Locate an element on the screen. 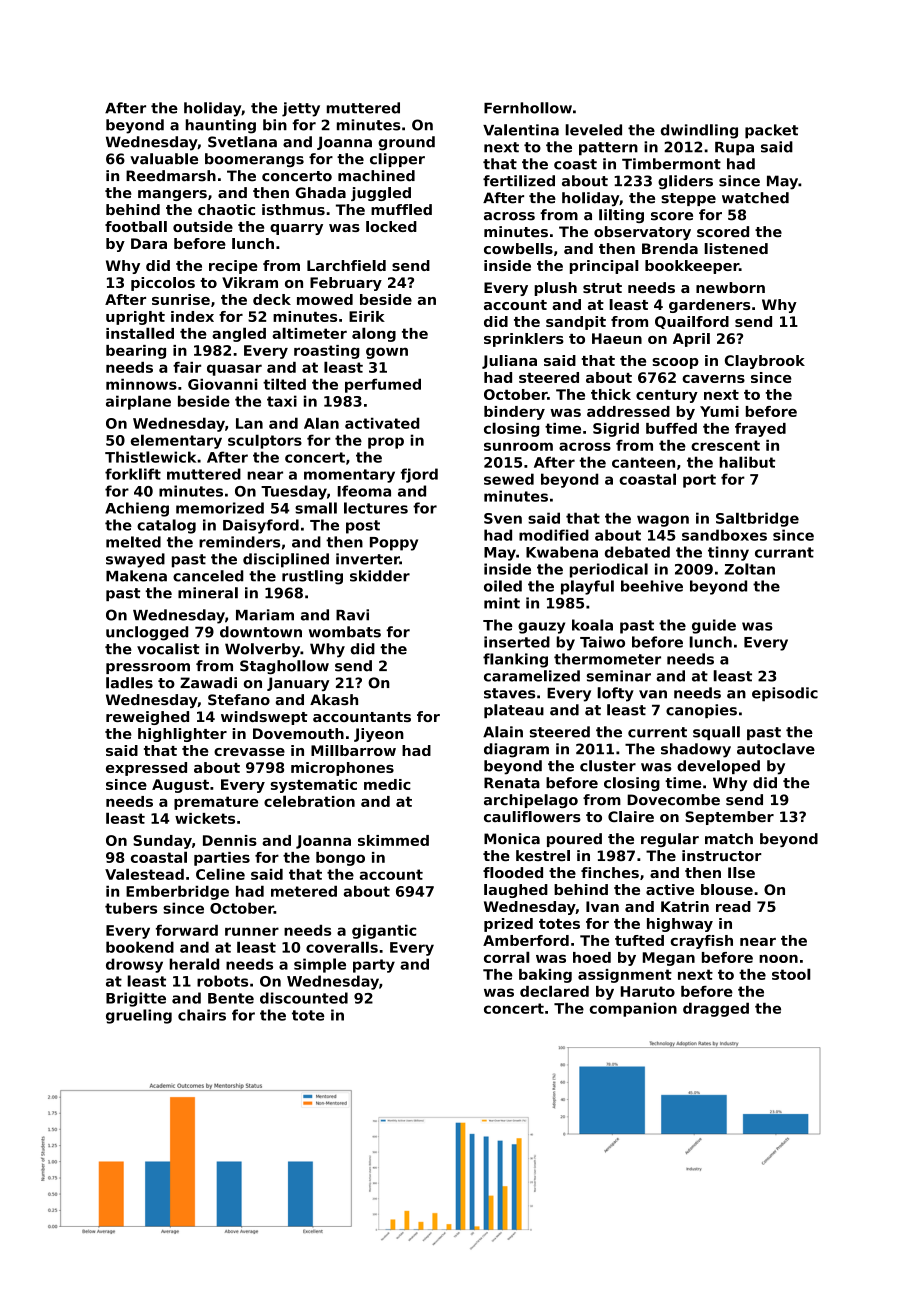 The width and height of the screenshot is (924, 1314). declared is located at coordinates (554, 991).
